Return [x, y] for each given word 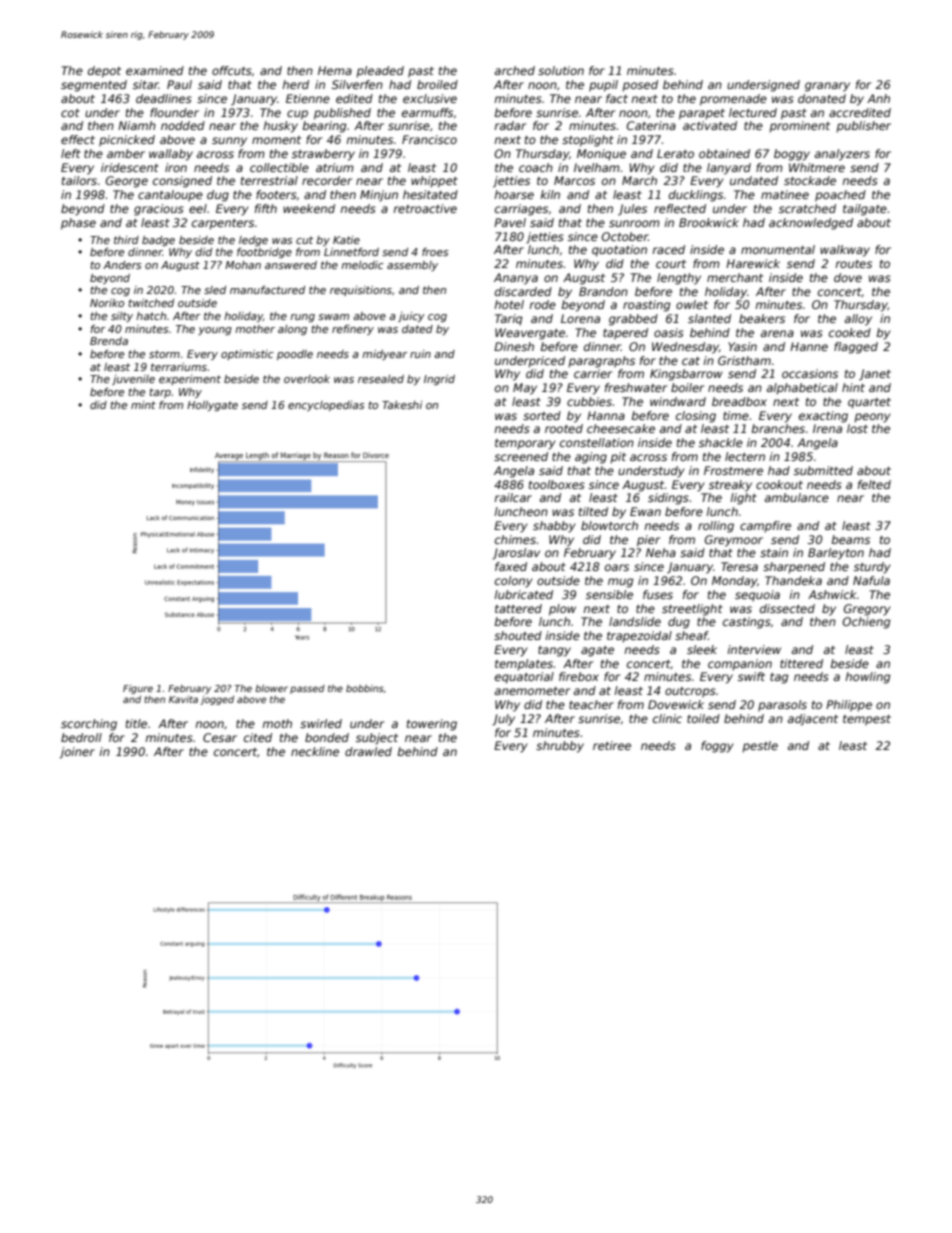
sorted [542, 415]
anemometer [532, 691]
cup [297, 115]
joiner [77, 753]
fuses [658, 594]
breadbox [739, 401]
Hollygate [212, 406]
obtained [724, 153]
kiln [550, 194]
